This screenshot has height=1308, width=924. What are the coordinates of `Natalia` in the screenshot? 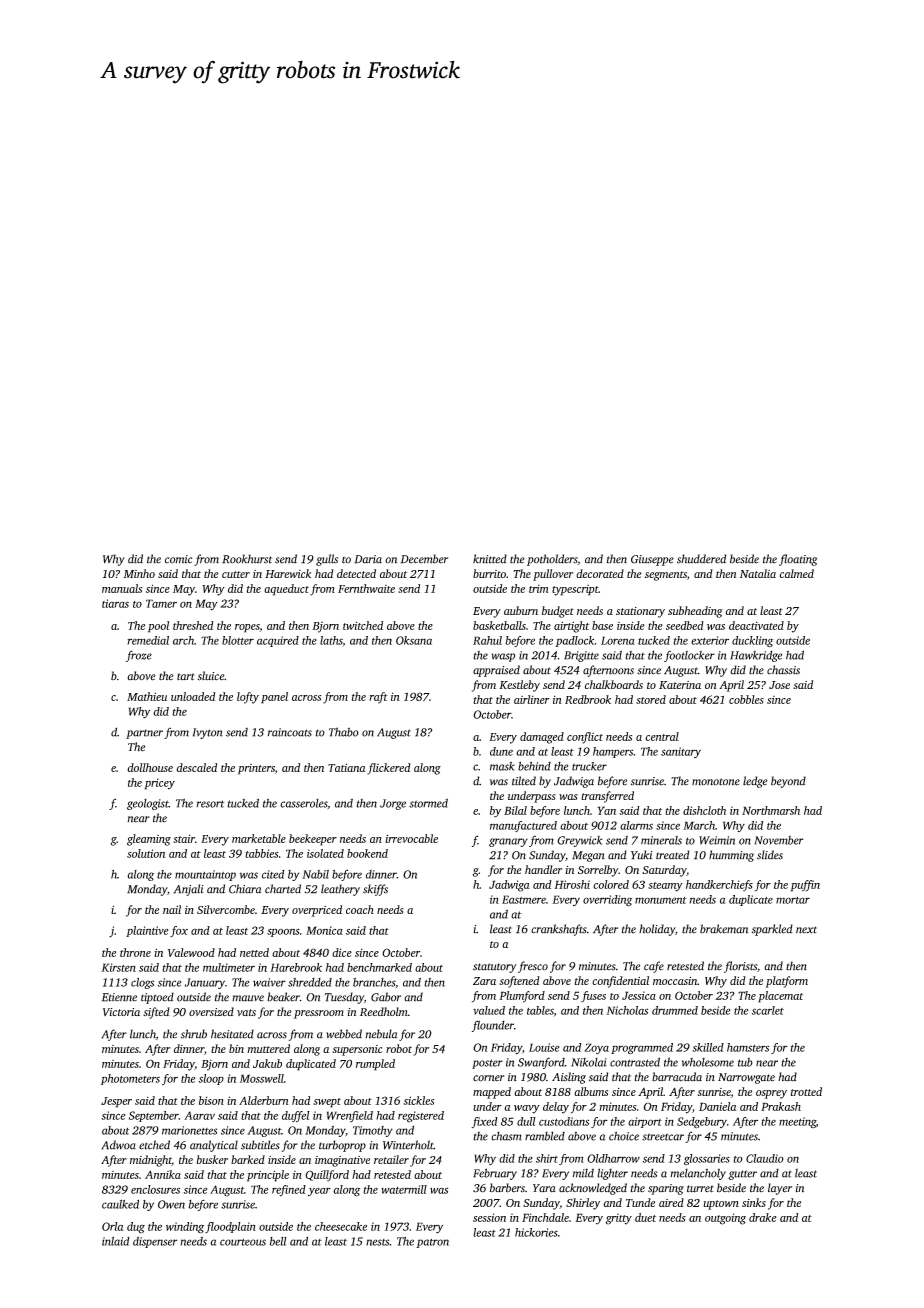 It's located at (758, 573).
